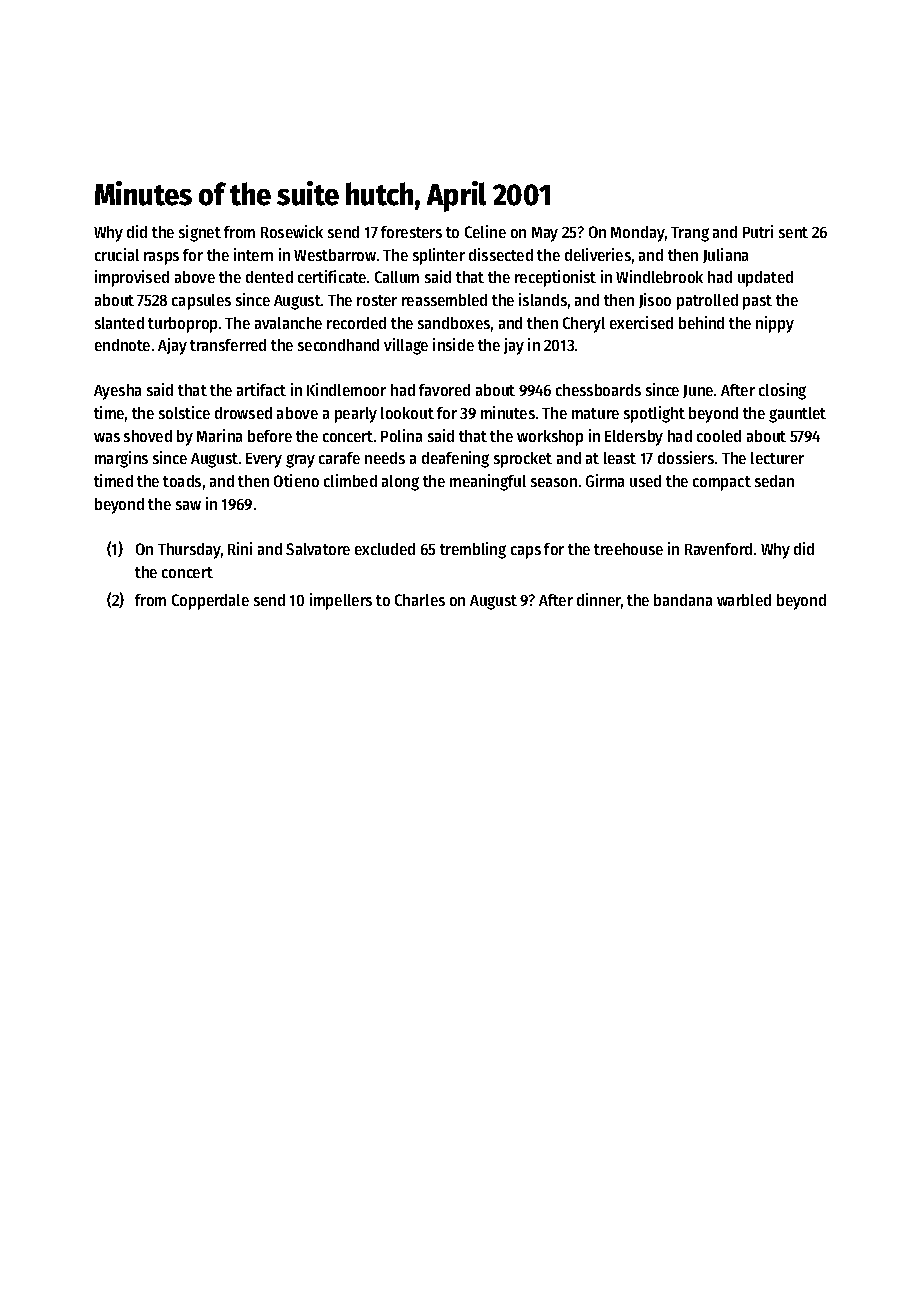  Describe the element at coordinates (401, 435) in the image. I see `Polina` at that location.
